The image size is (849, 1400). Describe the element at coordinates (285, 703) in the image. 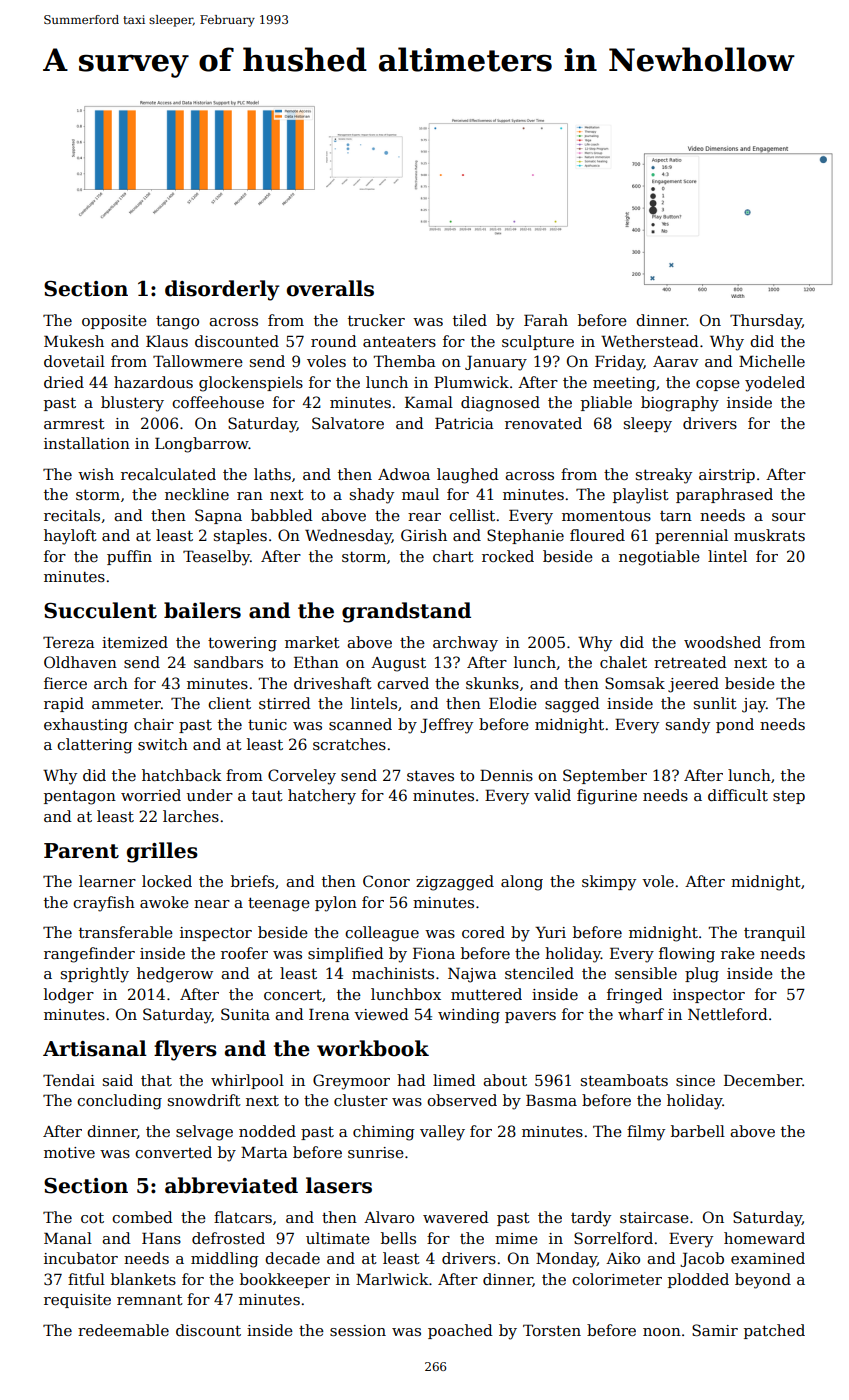

I see `stirred` at that location.
